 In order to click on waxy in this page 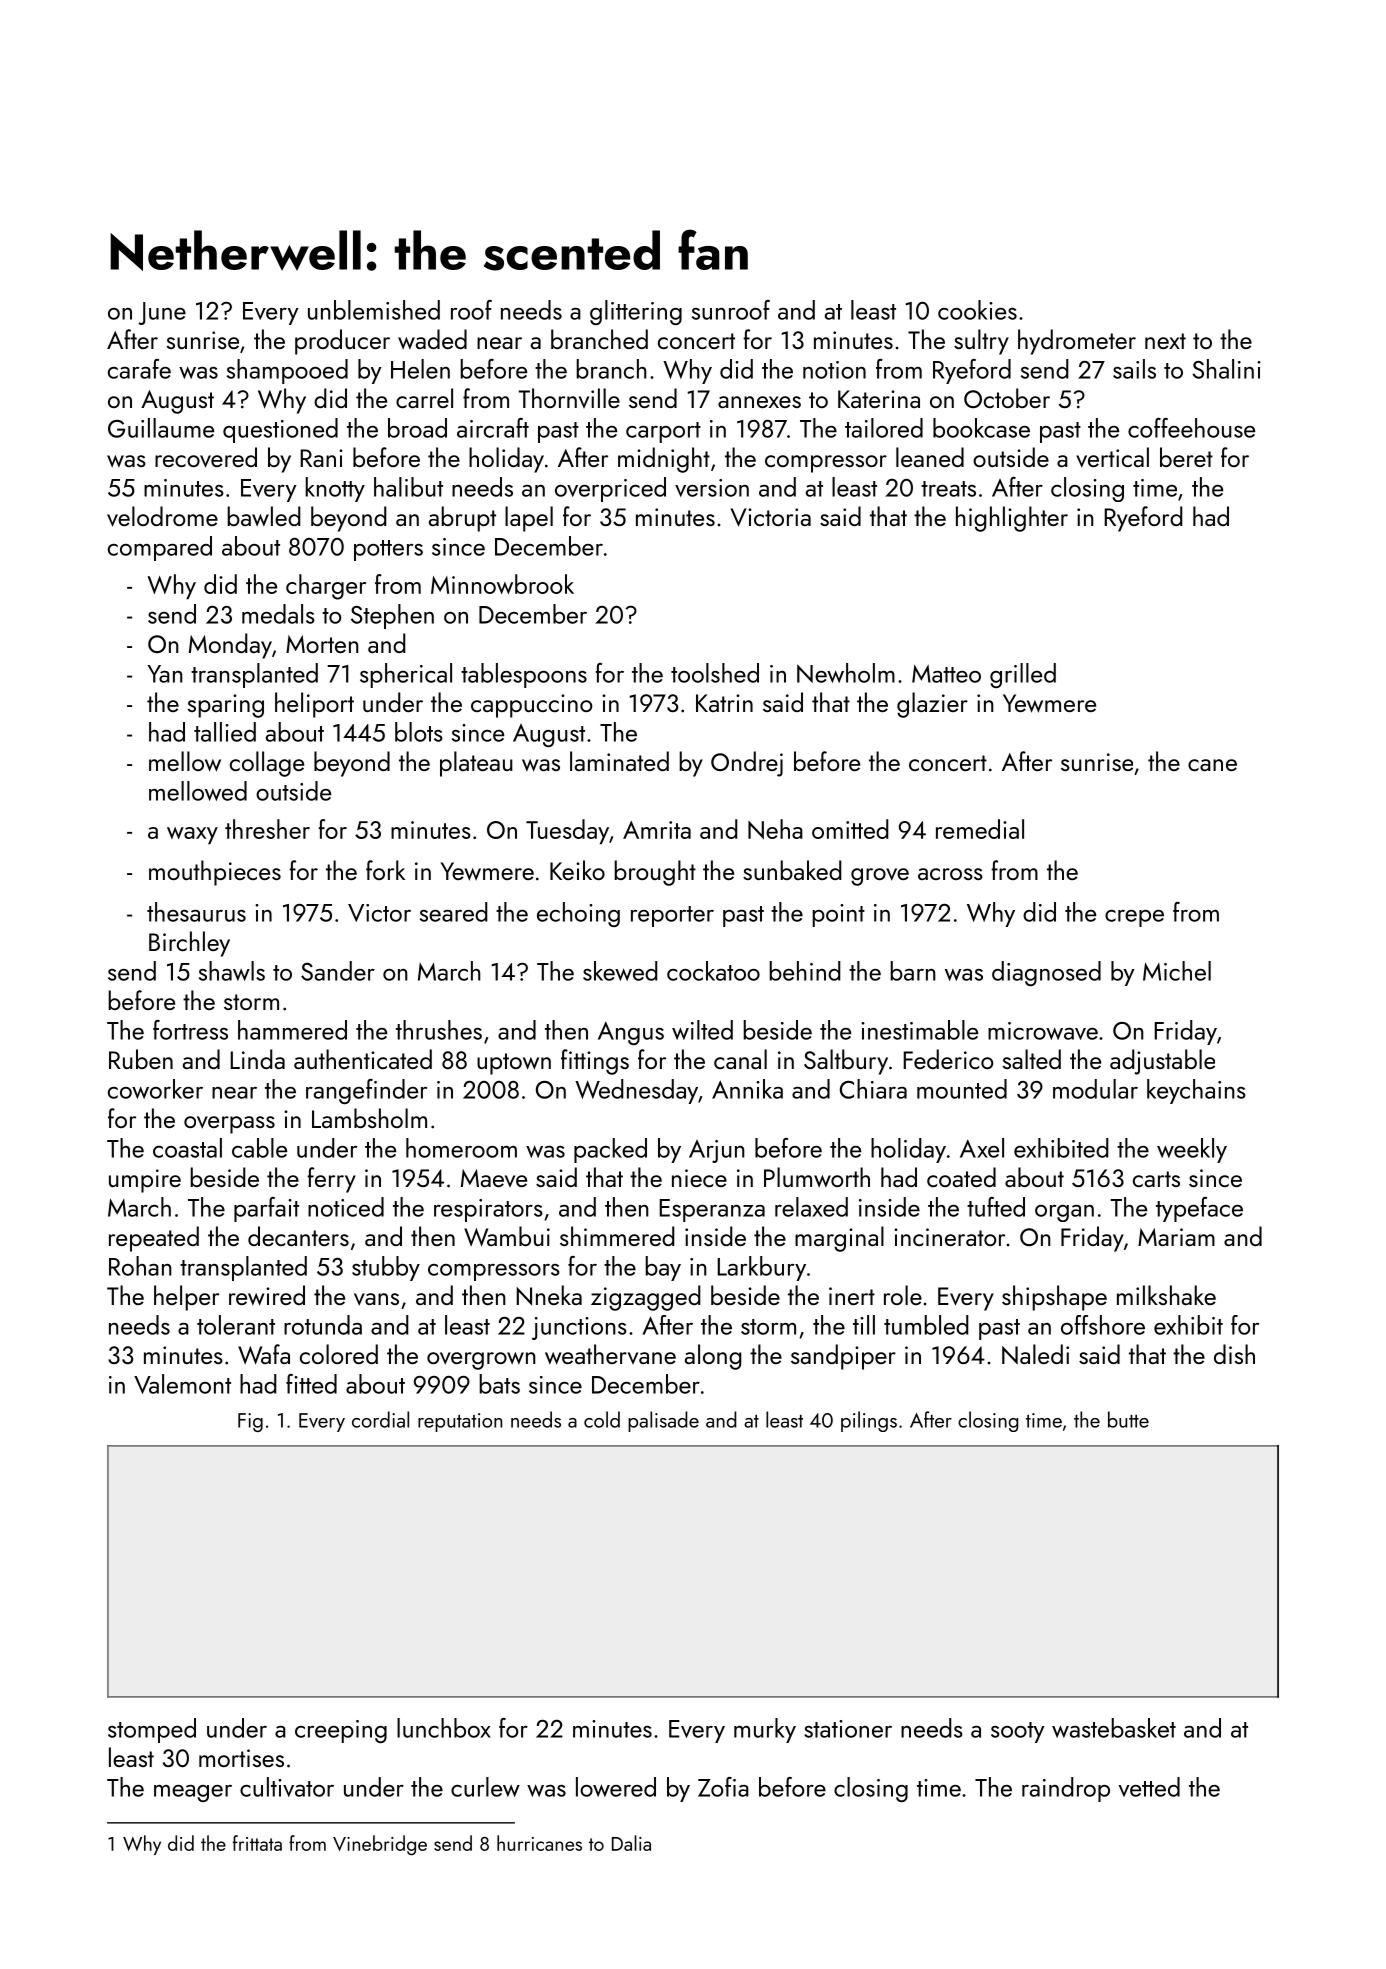, I will do `click(192, 836)`.
